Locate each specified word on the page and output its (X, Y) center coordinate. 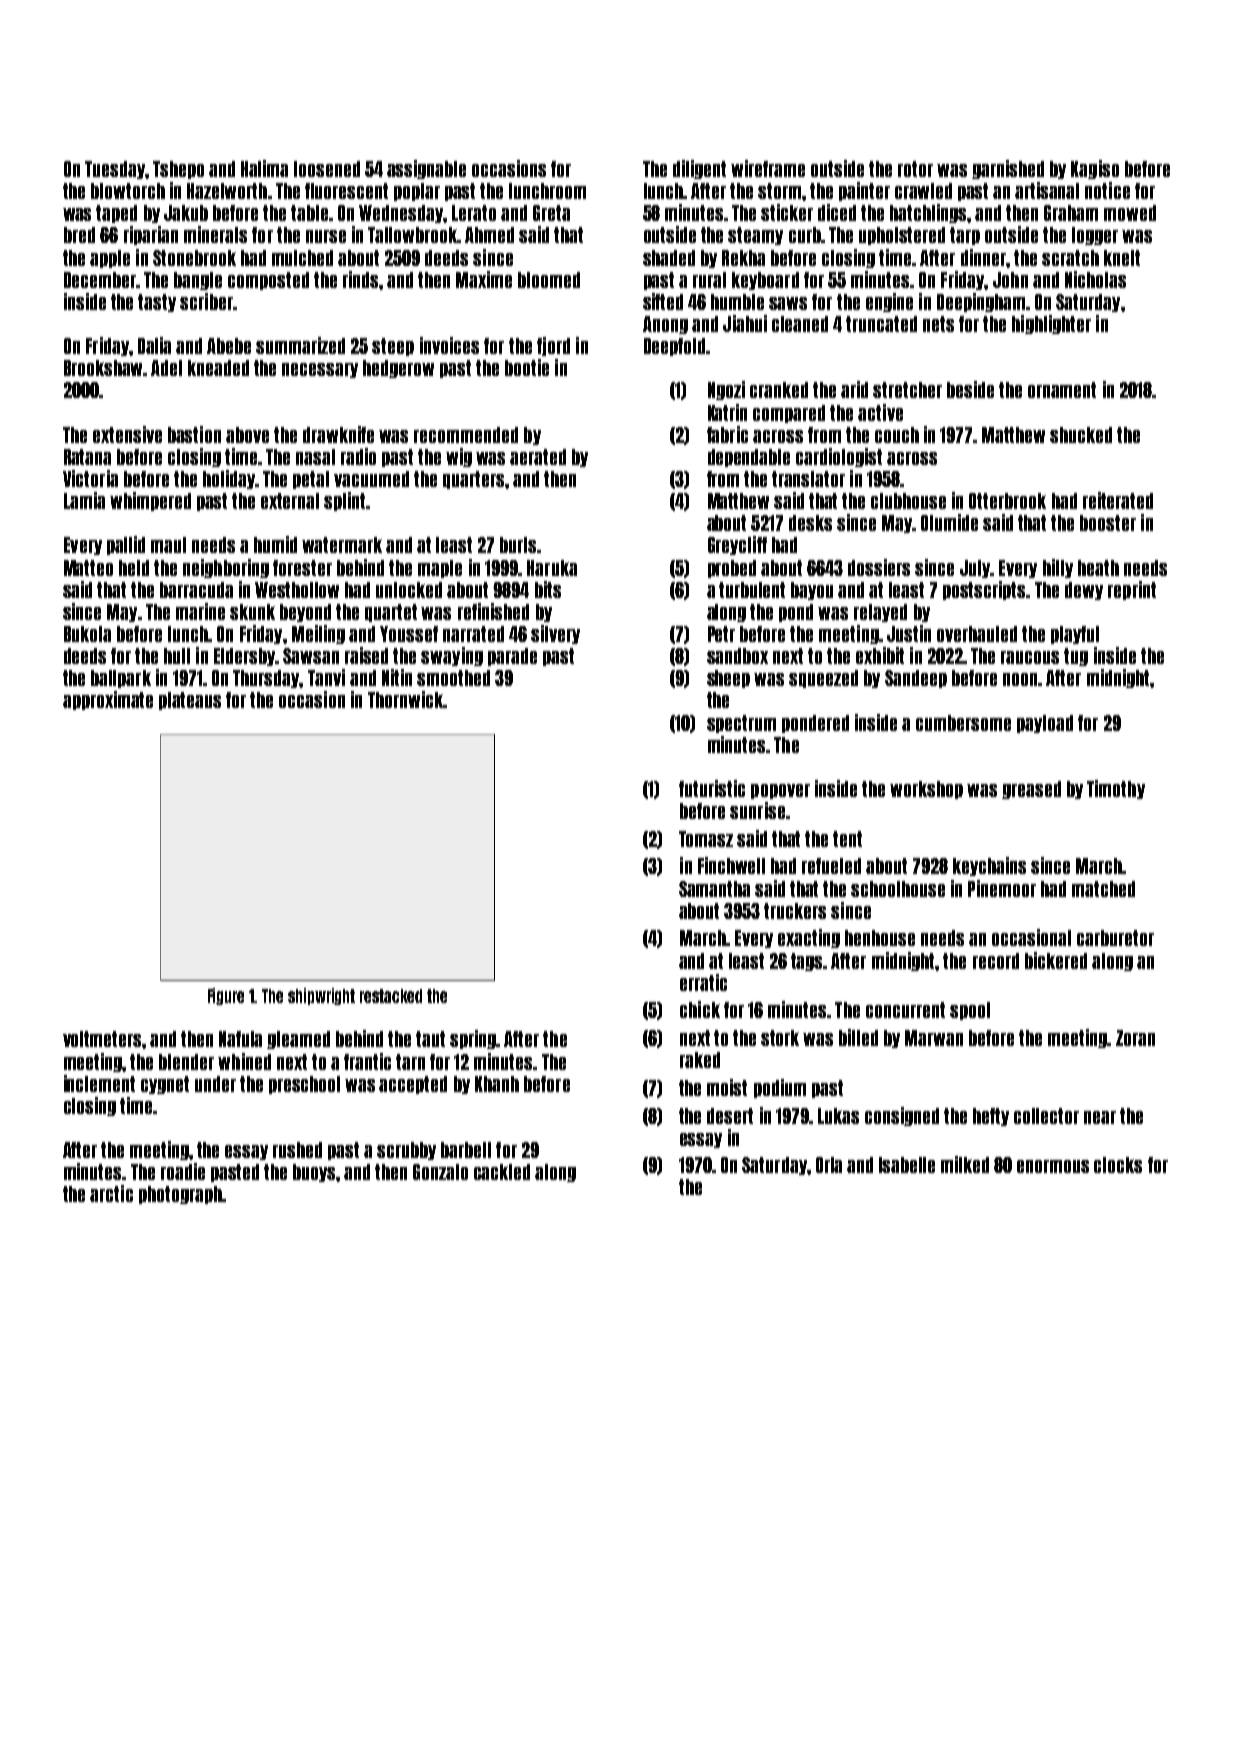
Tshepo (178, 170)
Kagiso (1095, 169)
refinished (493, 611)
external (290, 501)
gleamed (298, 1040)
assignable (426, 169)
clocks (1118, 1165)
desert (730, 1116)
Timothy (1116, 789)
